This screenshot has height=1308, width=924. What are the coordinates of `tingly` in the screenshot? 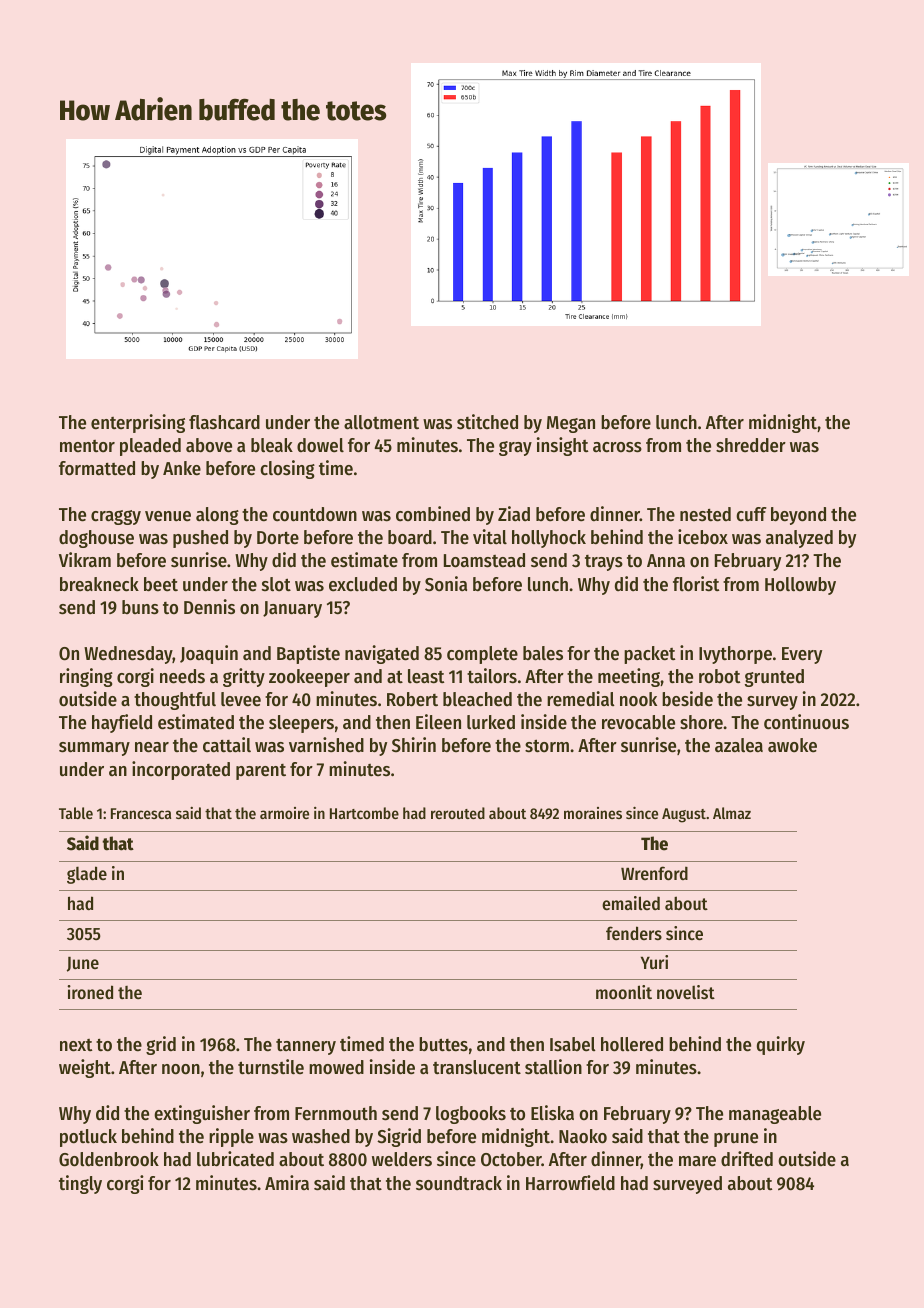 It's located at (80, 1184).
